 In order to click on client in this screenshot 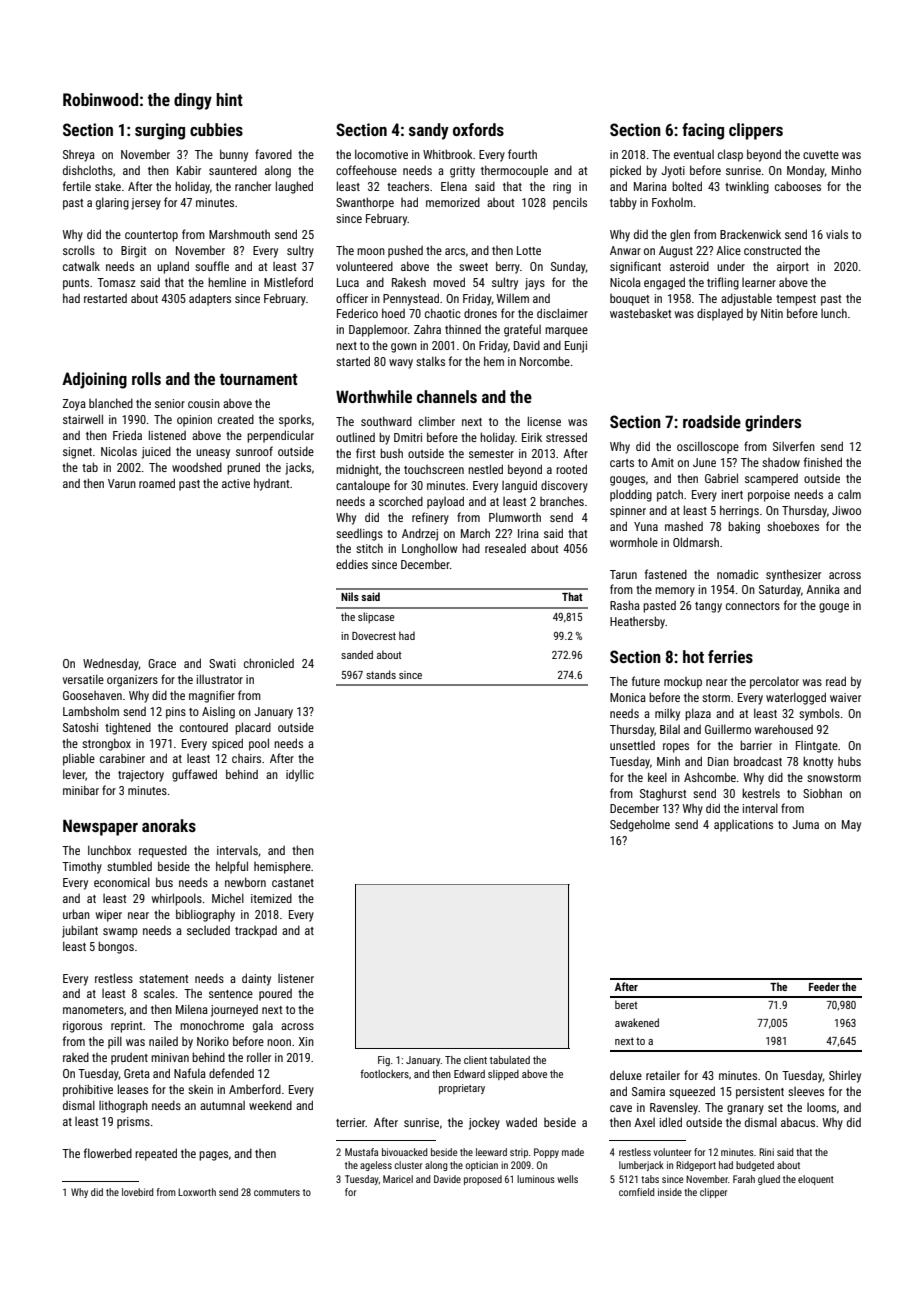, I will do `click(475, 1060)`.
